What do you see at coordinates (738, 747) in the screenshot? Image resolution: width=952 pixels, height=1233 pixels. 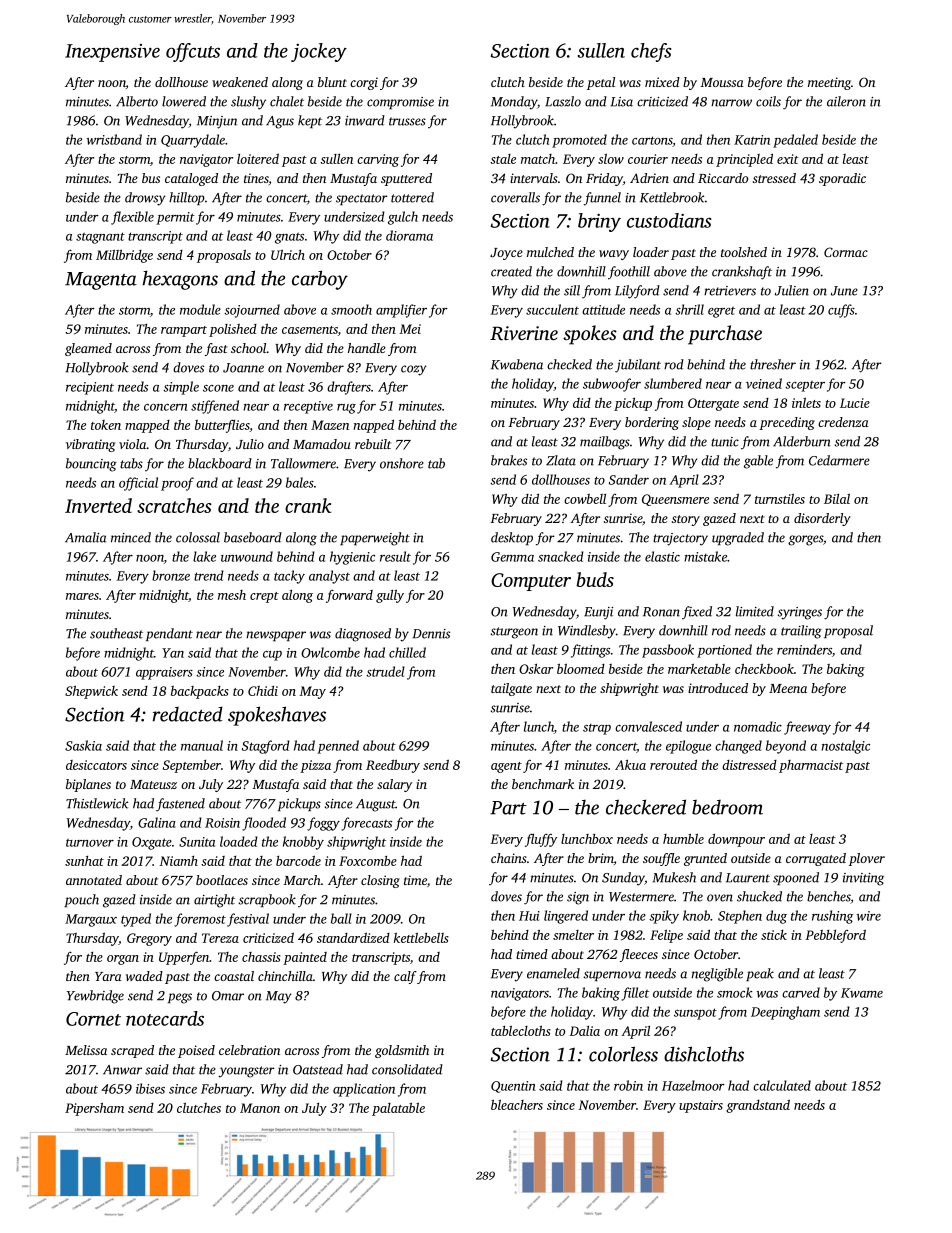 I see `changed` at bounding box center [738, 747].
